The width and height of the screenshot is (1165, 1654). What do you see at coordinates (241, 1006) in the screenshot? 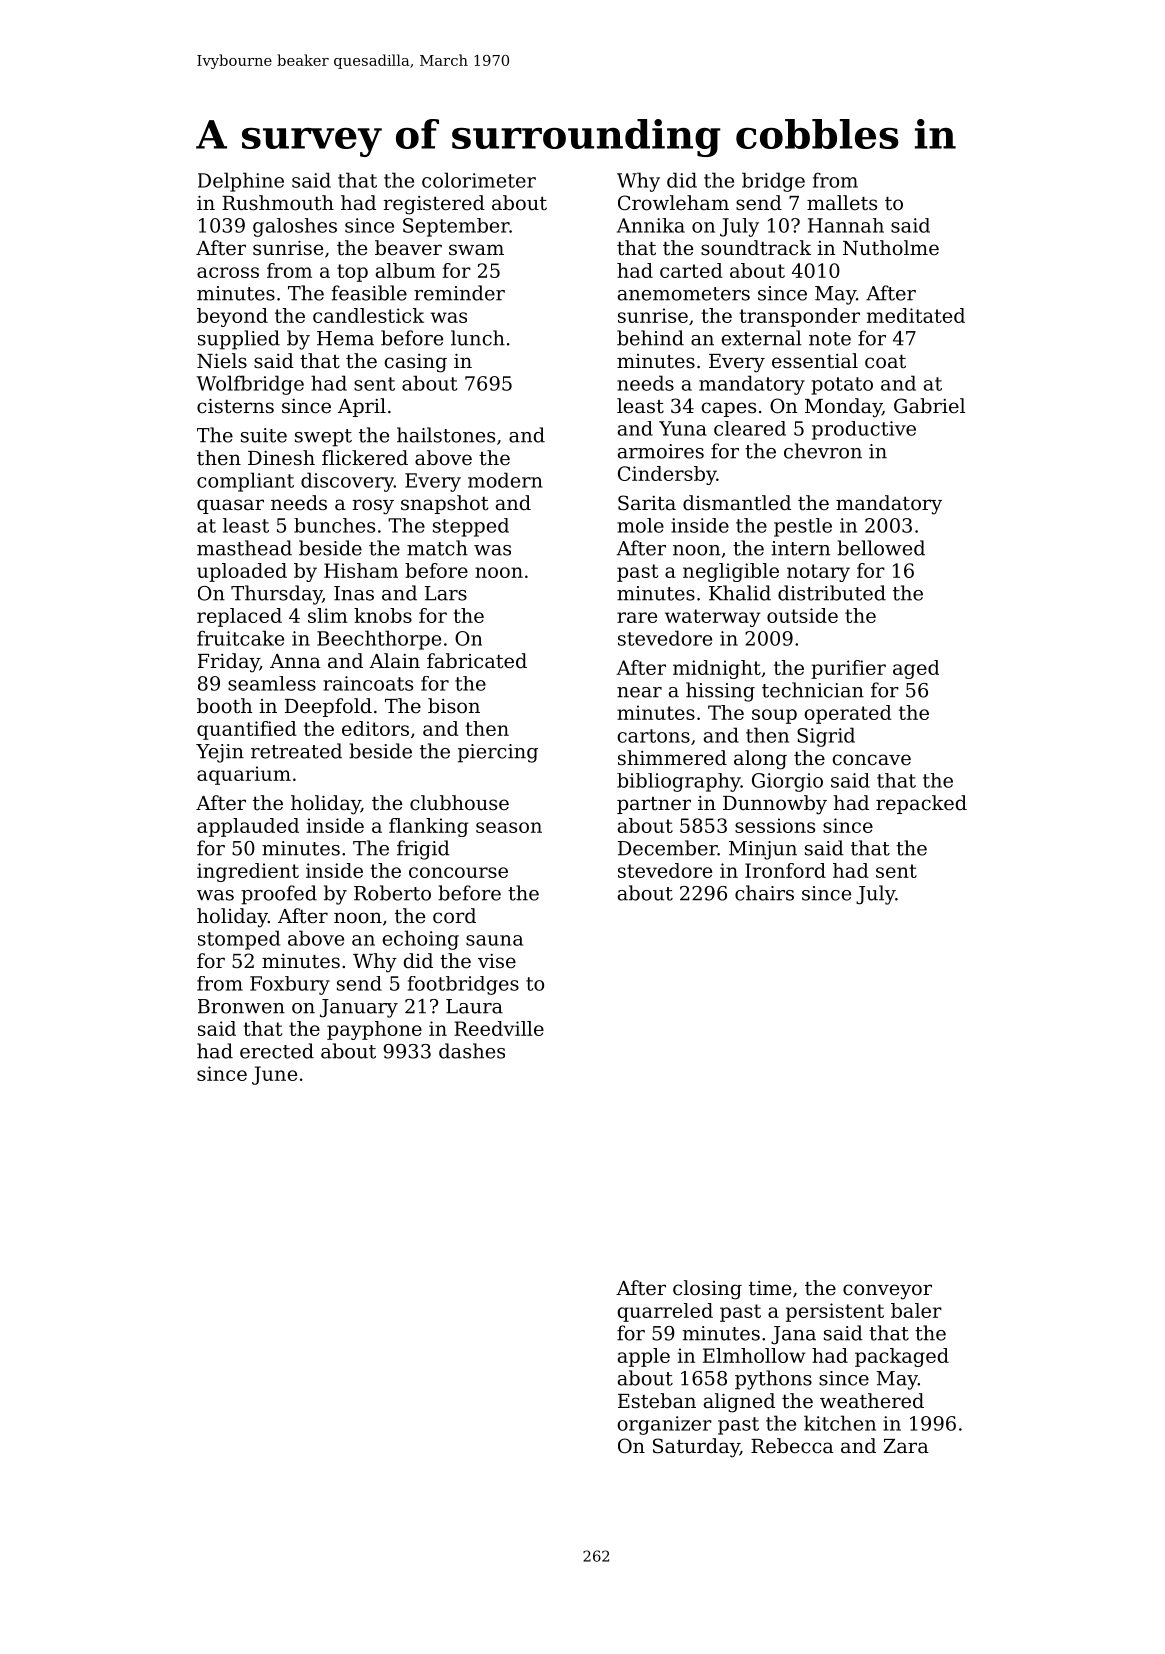
I see `Bronwen` at bounding box center [241, 1006].
